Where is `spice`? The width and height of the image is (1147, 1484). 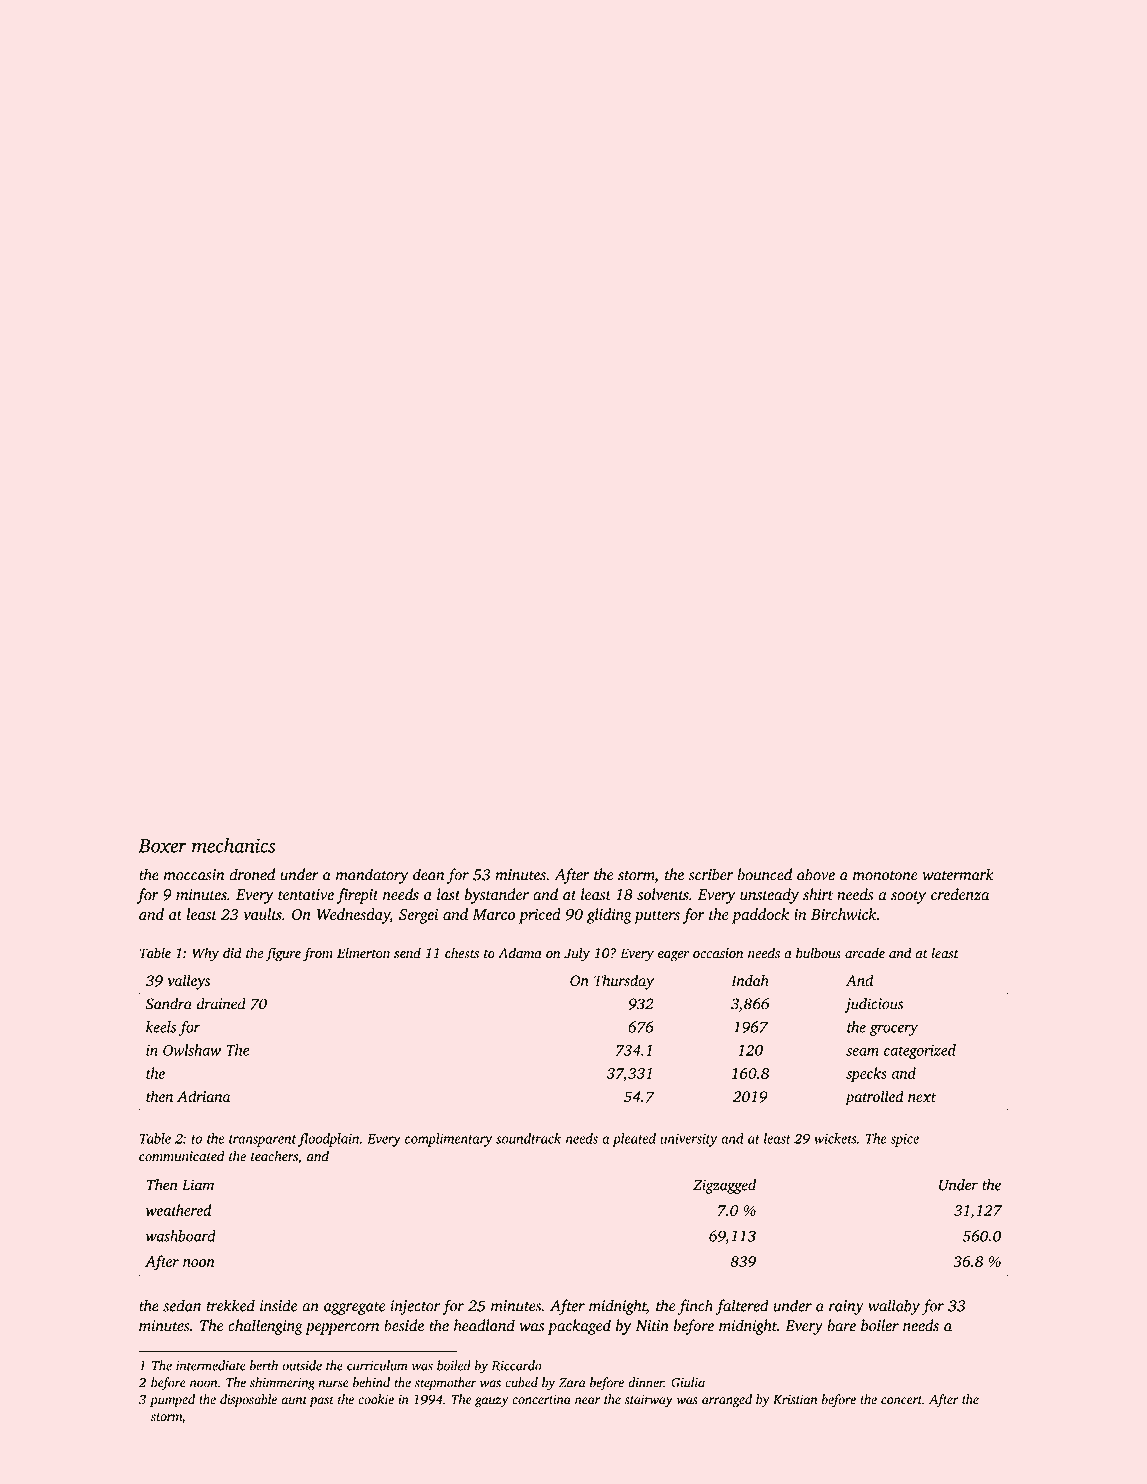 spice is located at coordinates (905, 1140).
